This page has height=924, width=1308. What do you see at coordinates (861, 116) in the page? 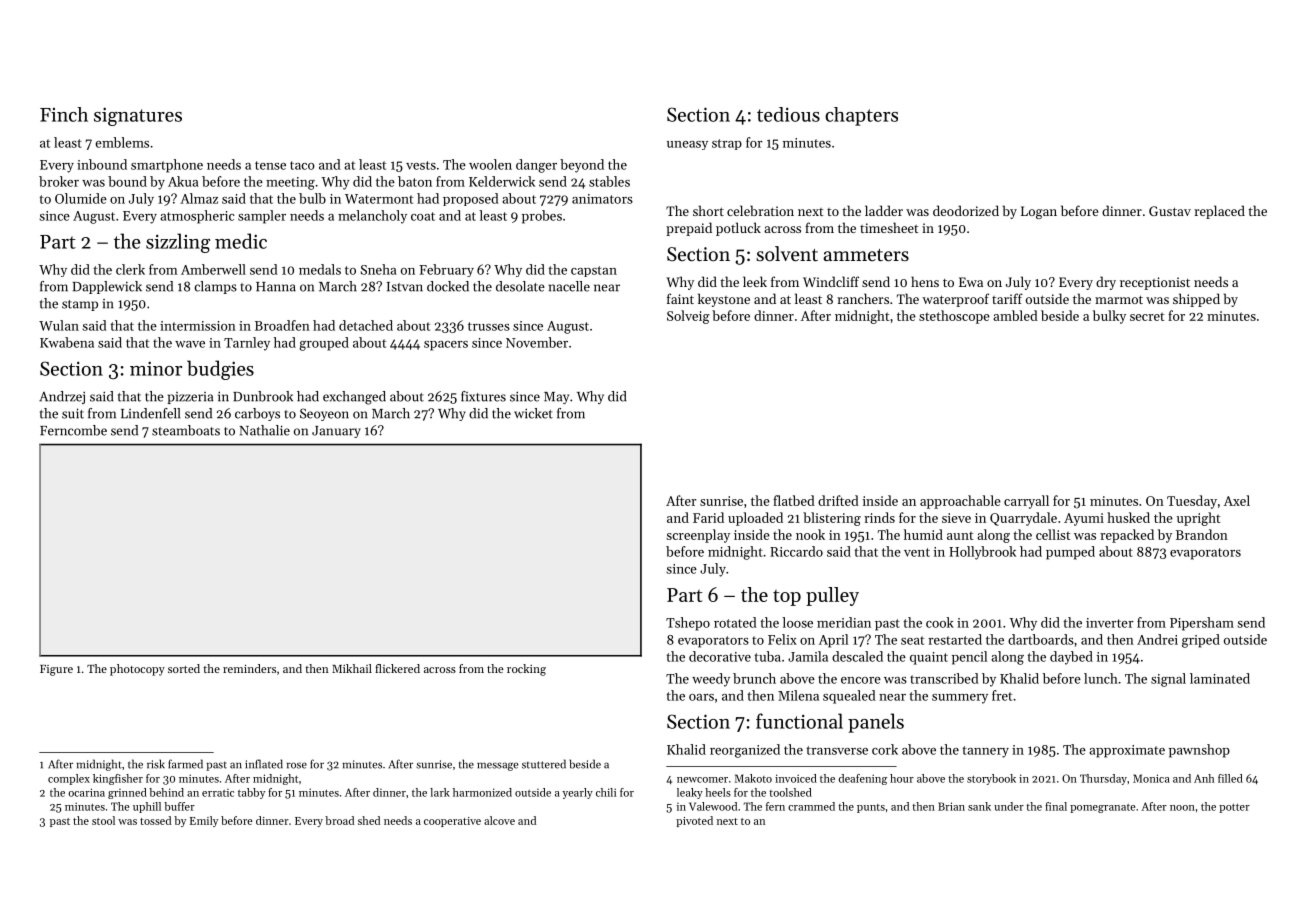
I see `chapters` at bounding box center [861, 116].
